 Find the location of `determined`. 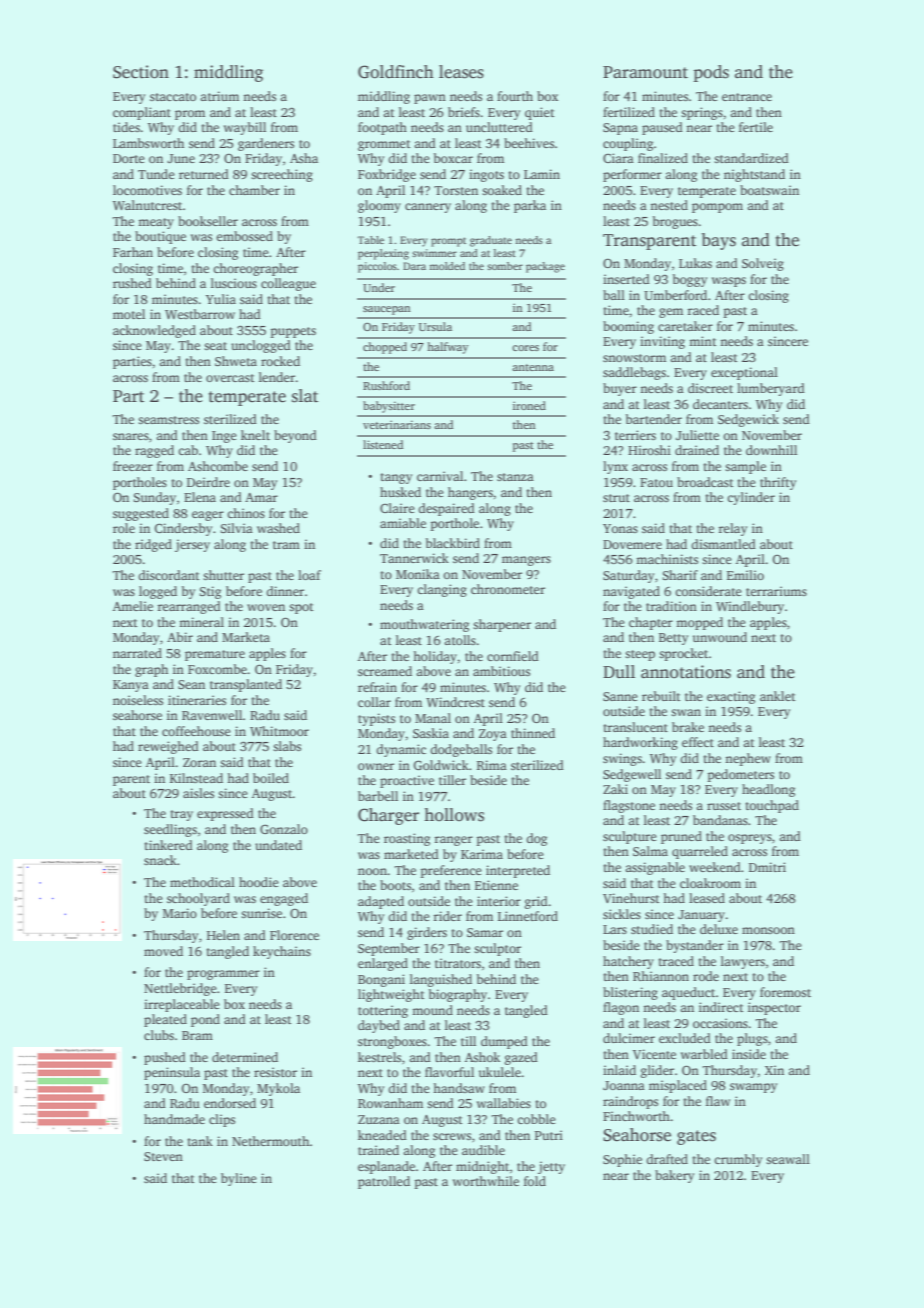

determined is located at coordinates (245, 1057).
